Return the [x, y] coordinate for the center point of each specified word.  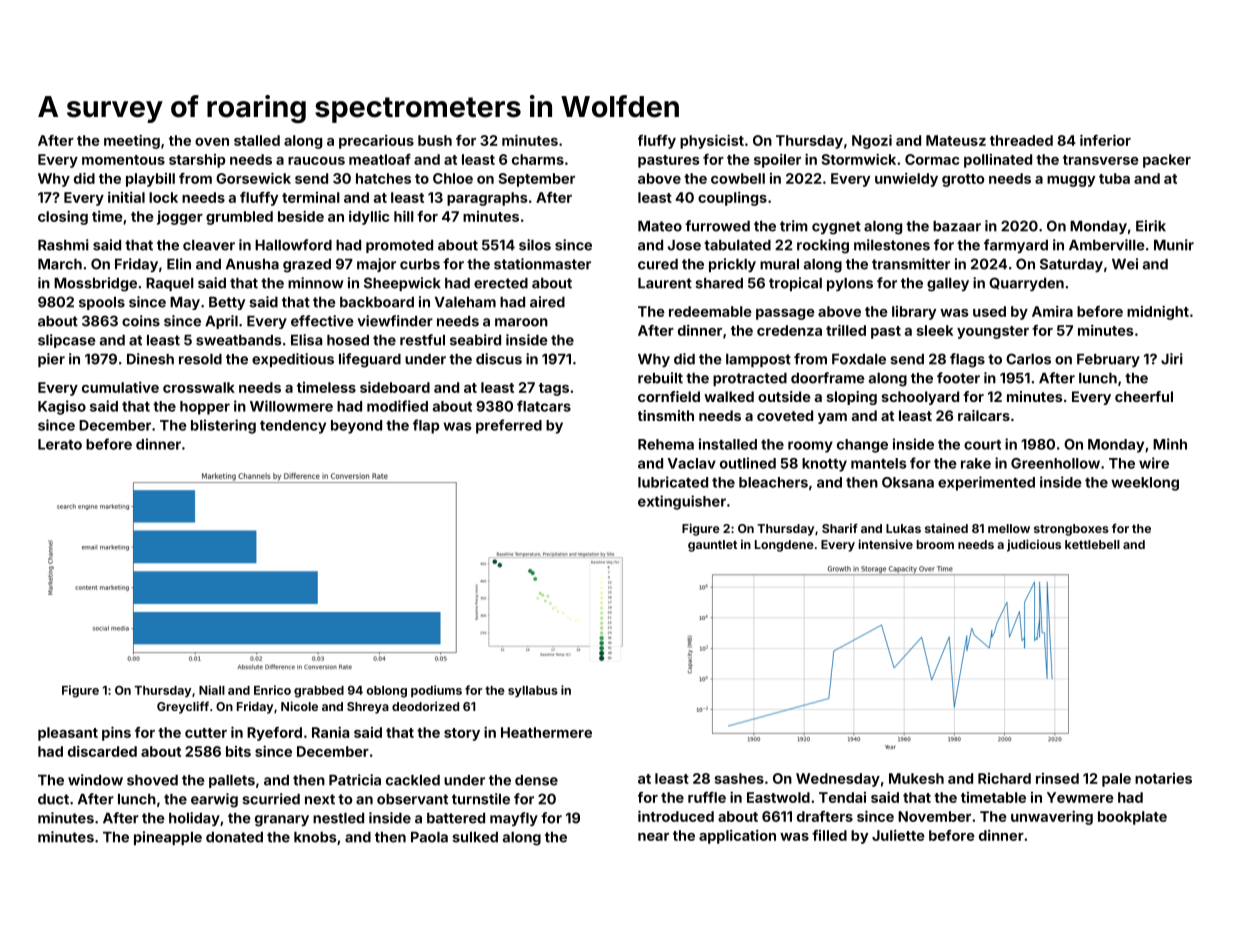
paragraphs [487, 199]
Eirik [1151, 226]
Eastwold [778, 797]
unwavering [1052, 818]
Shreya [368, 708]
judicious [1034, 545]
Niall [212, 690]
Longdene [784, 546]
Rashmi [63, 245]
